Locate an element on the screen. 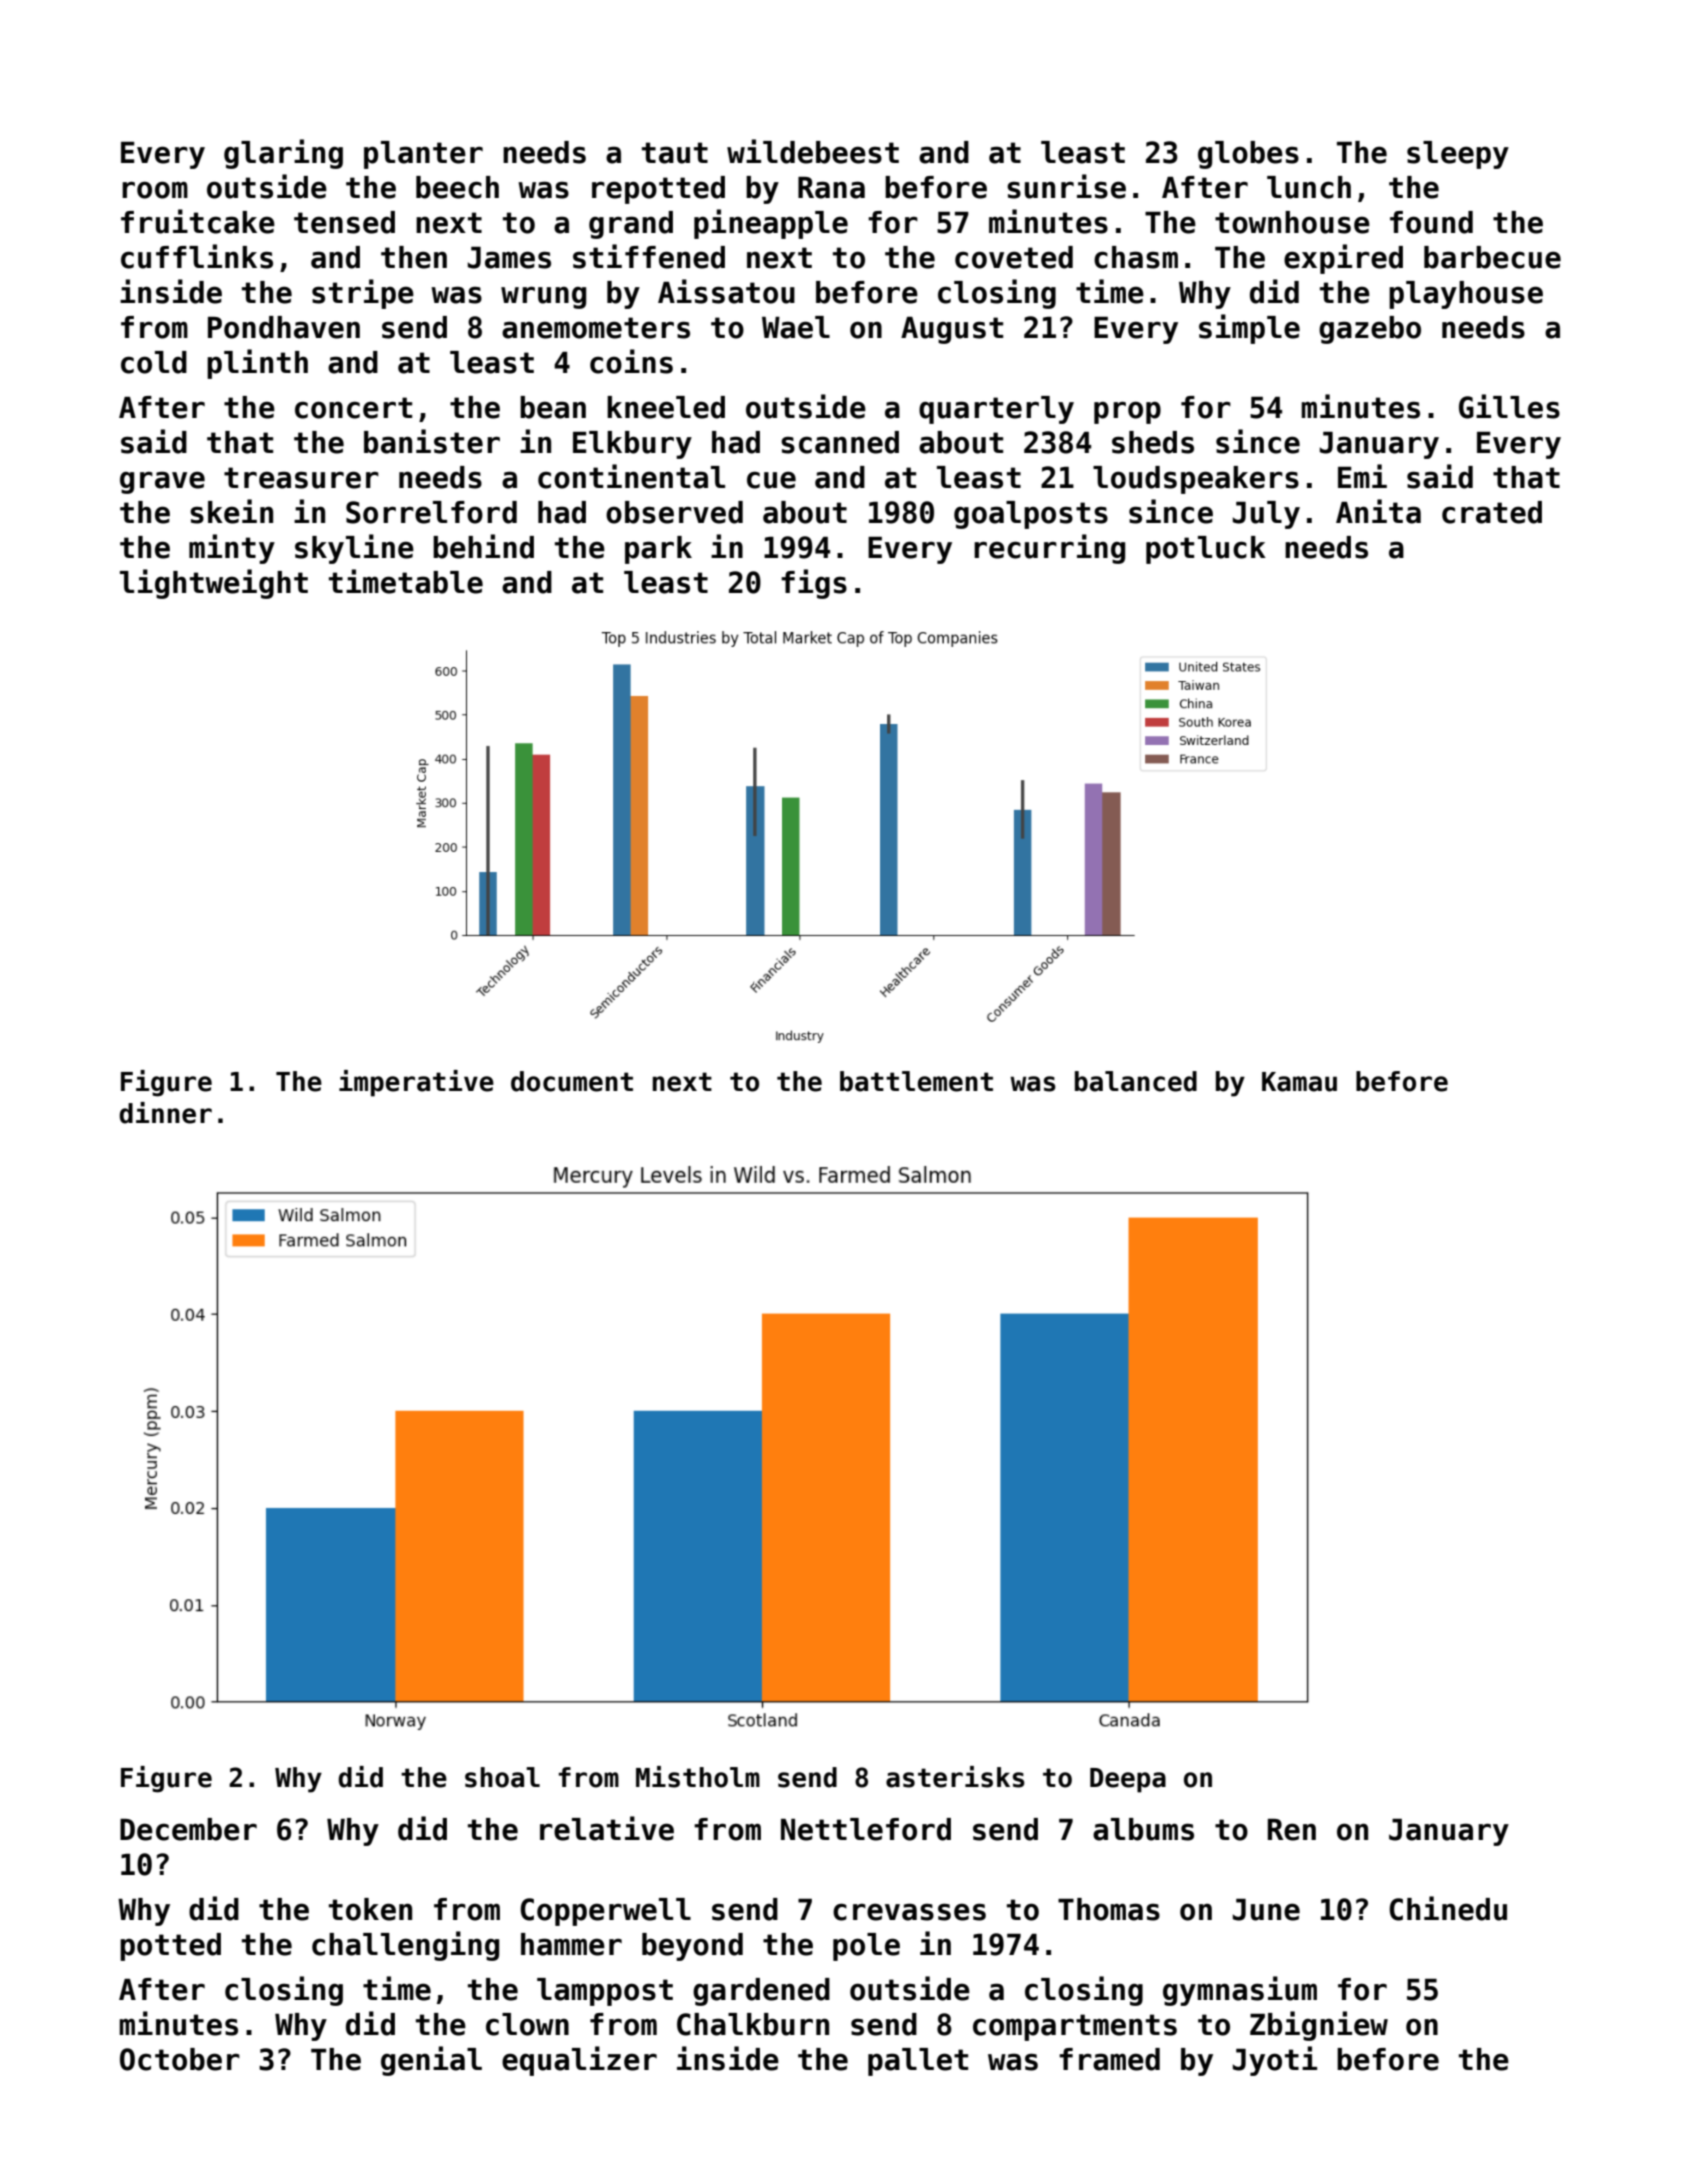  Wael is located at coordinates (796, 327).
